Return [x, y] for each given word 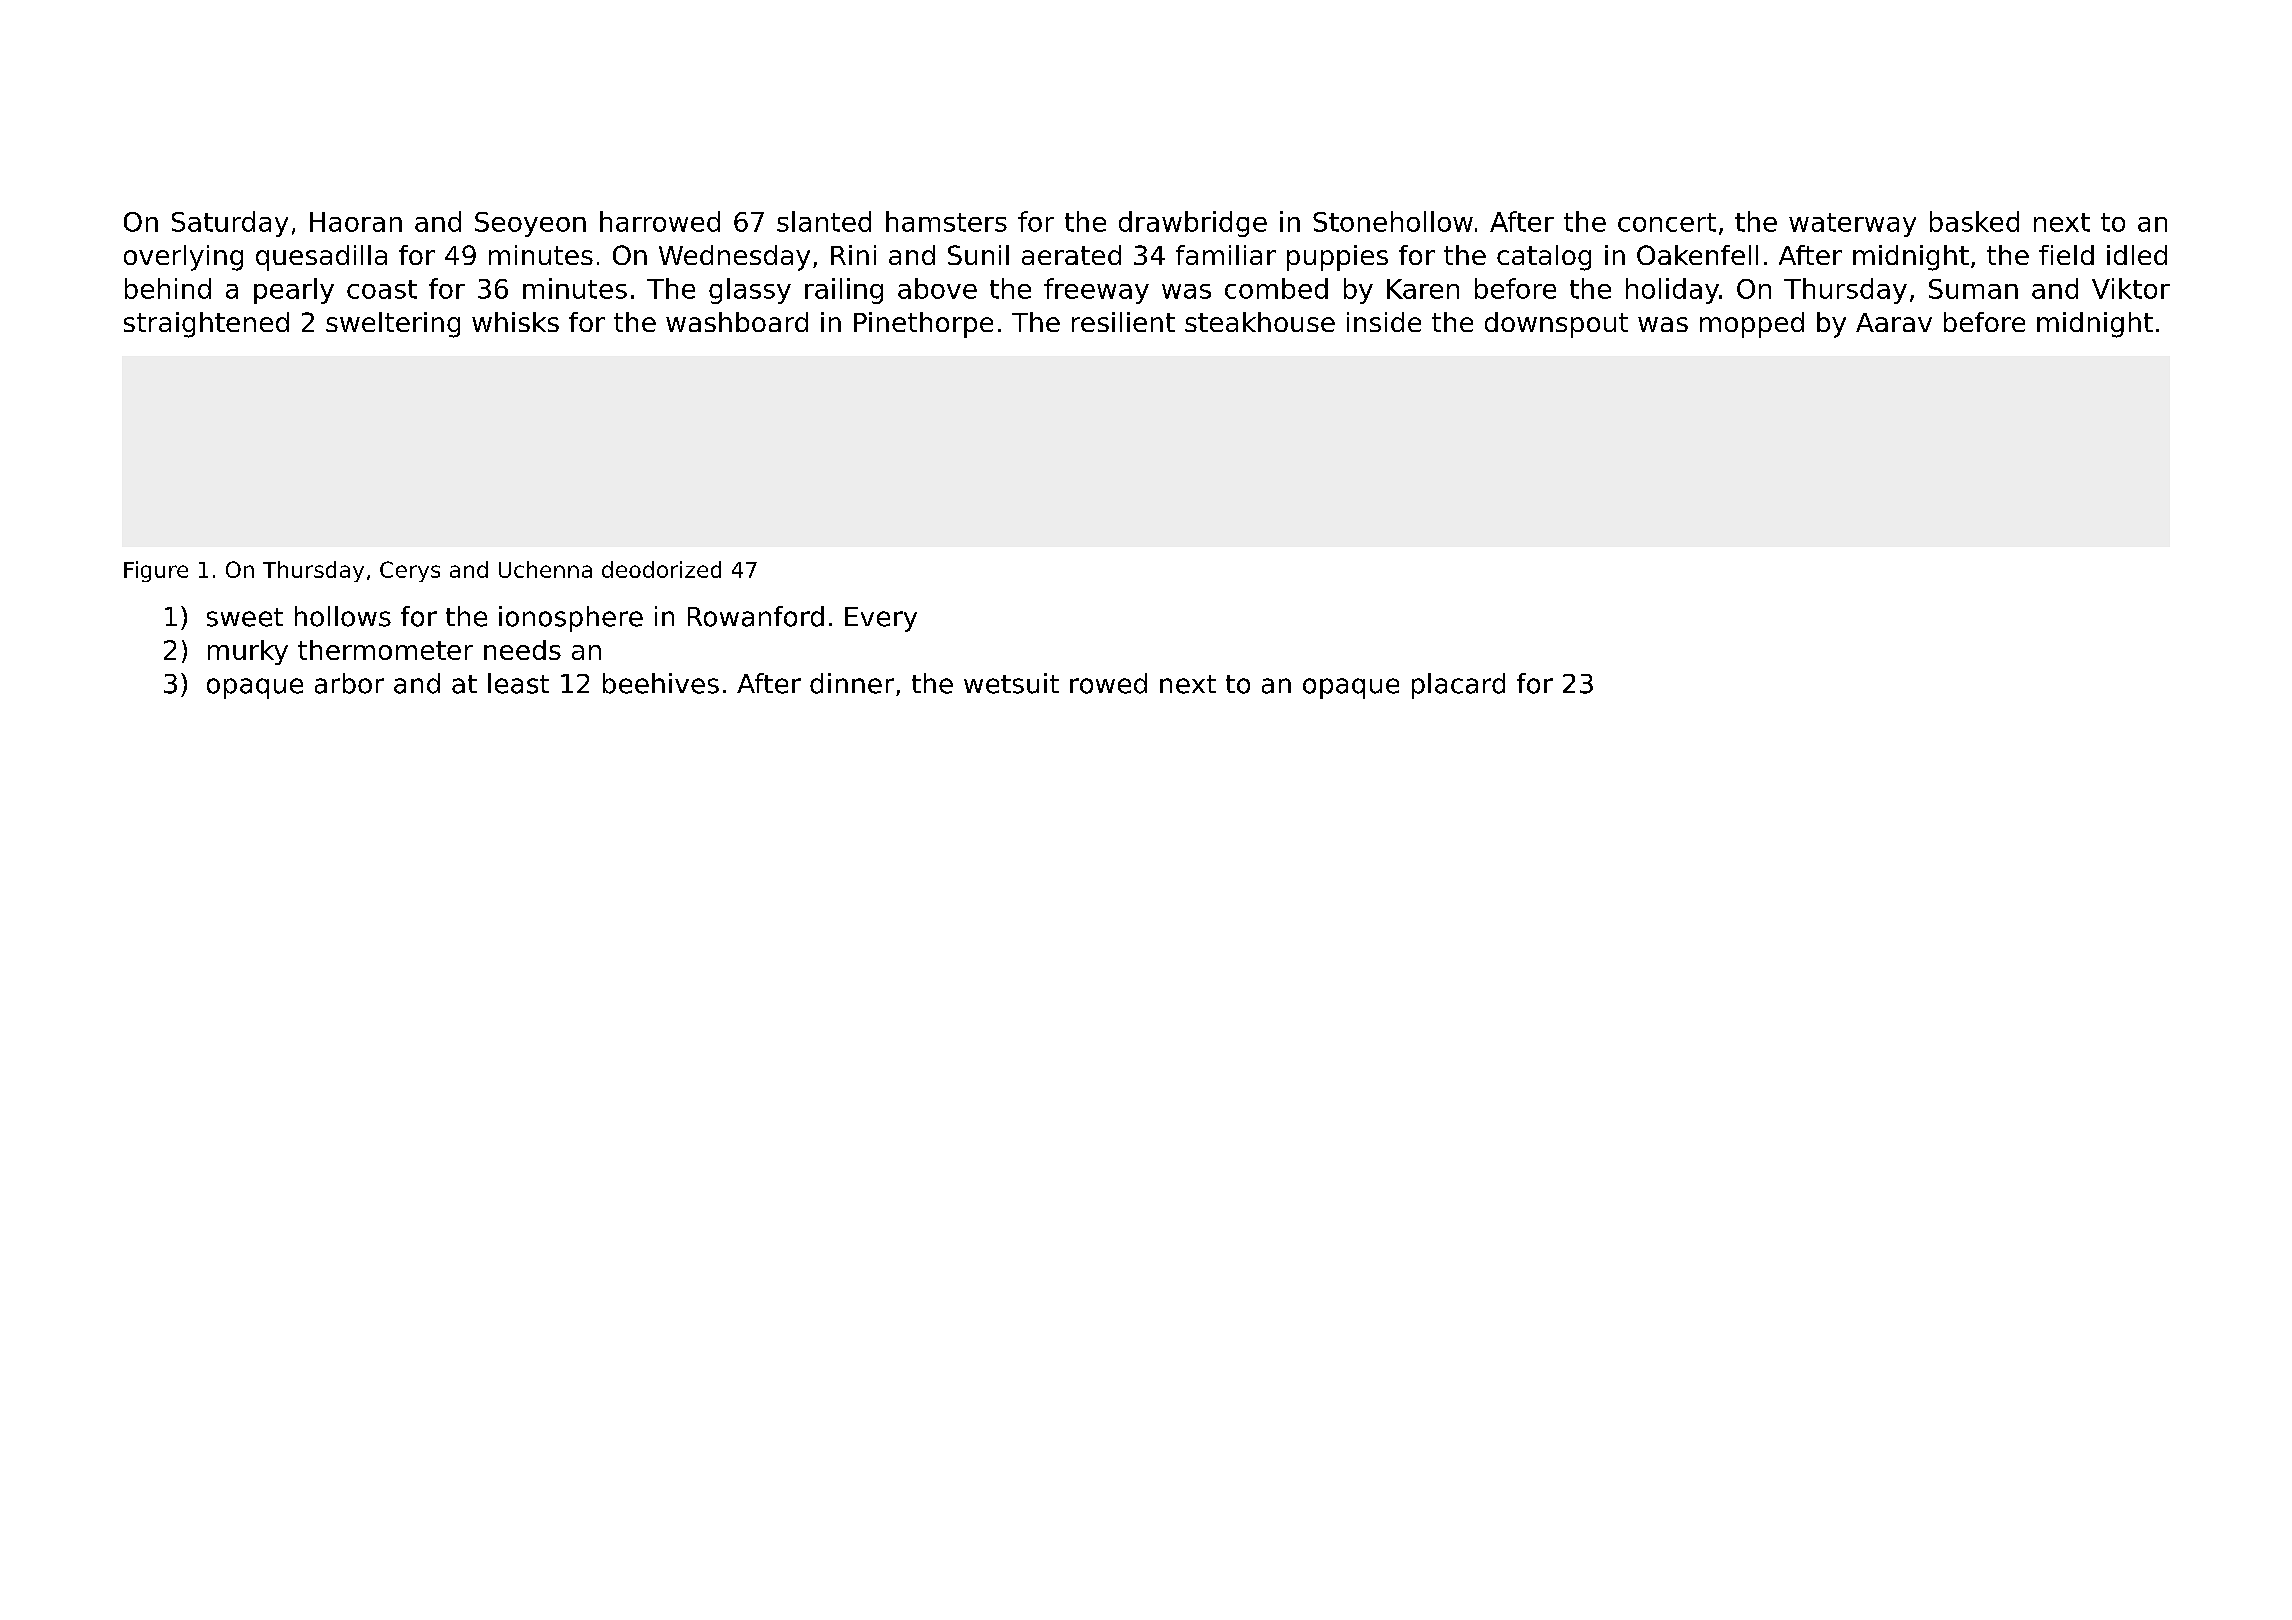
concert [1667, 222]
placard [1458, 686]
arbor [349, 683]
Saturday [230, 224]
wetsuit [1011, 683]
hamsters [946, 221]
